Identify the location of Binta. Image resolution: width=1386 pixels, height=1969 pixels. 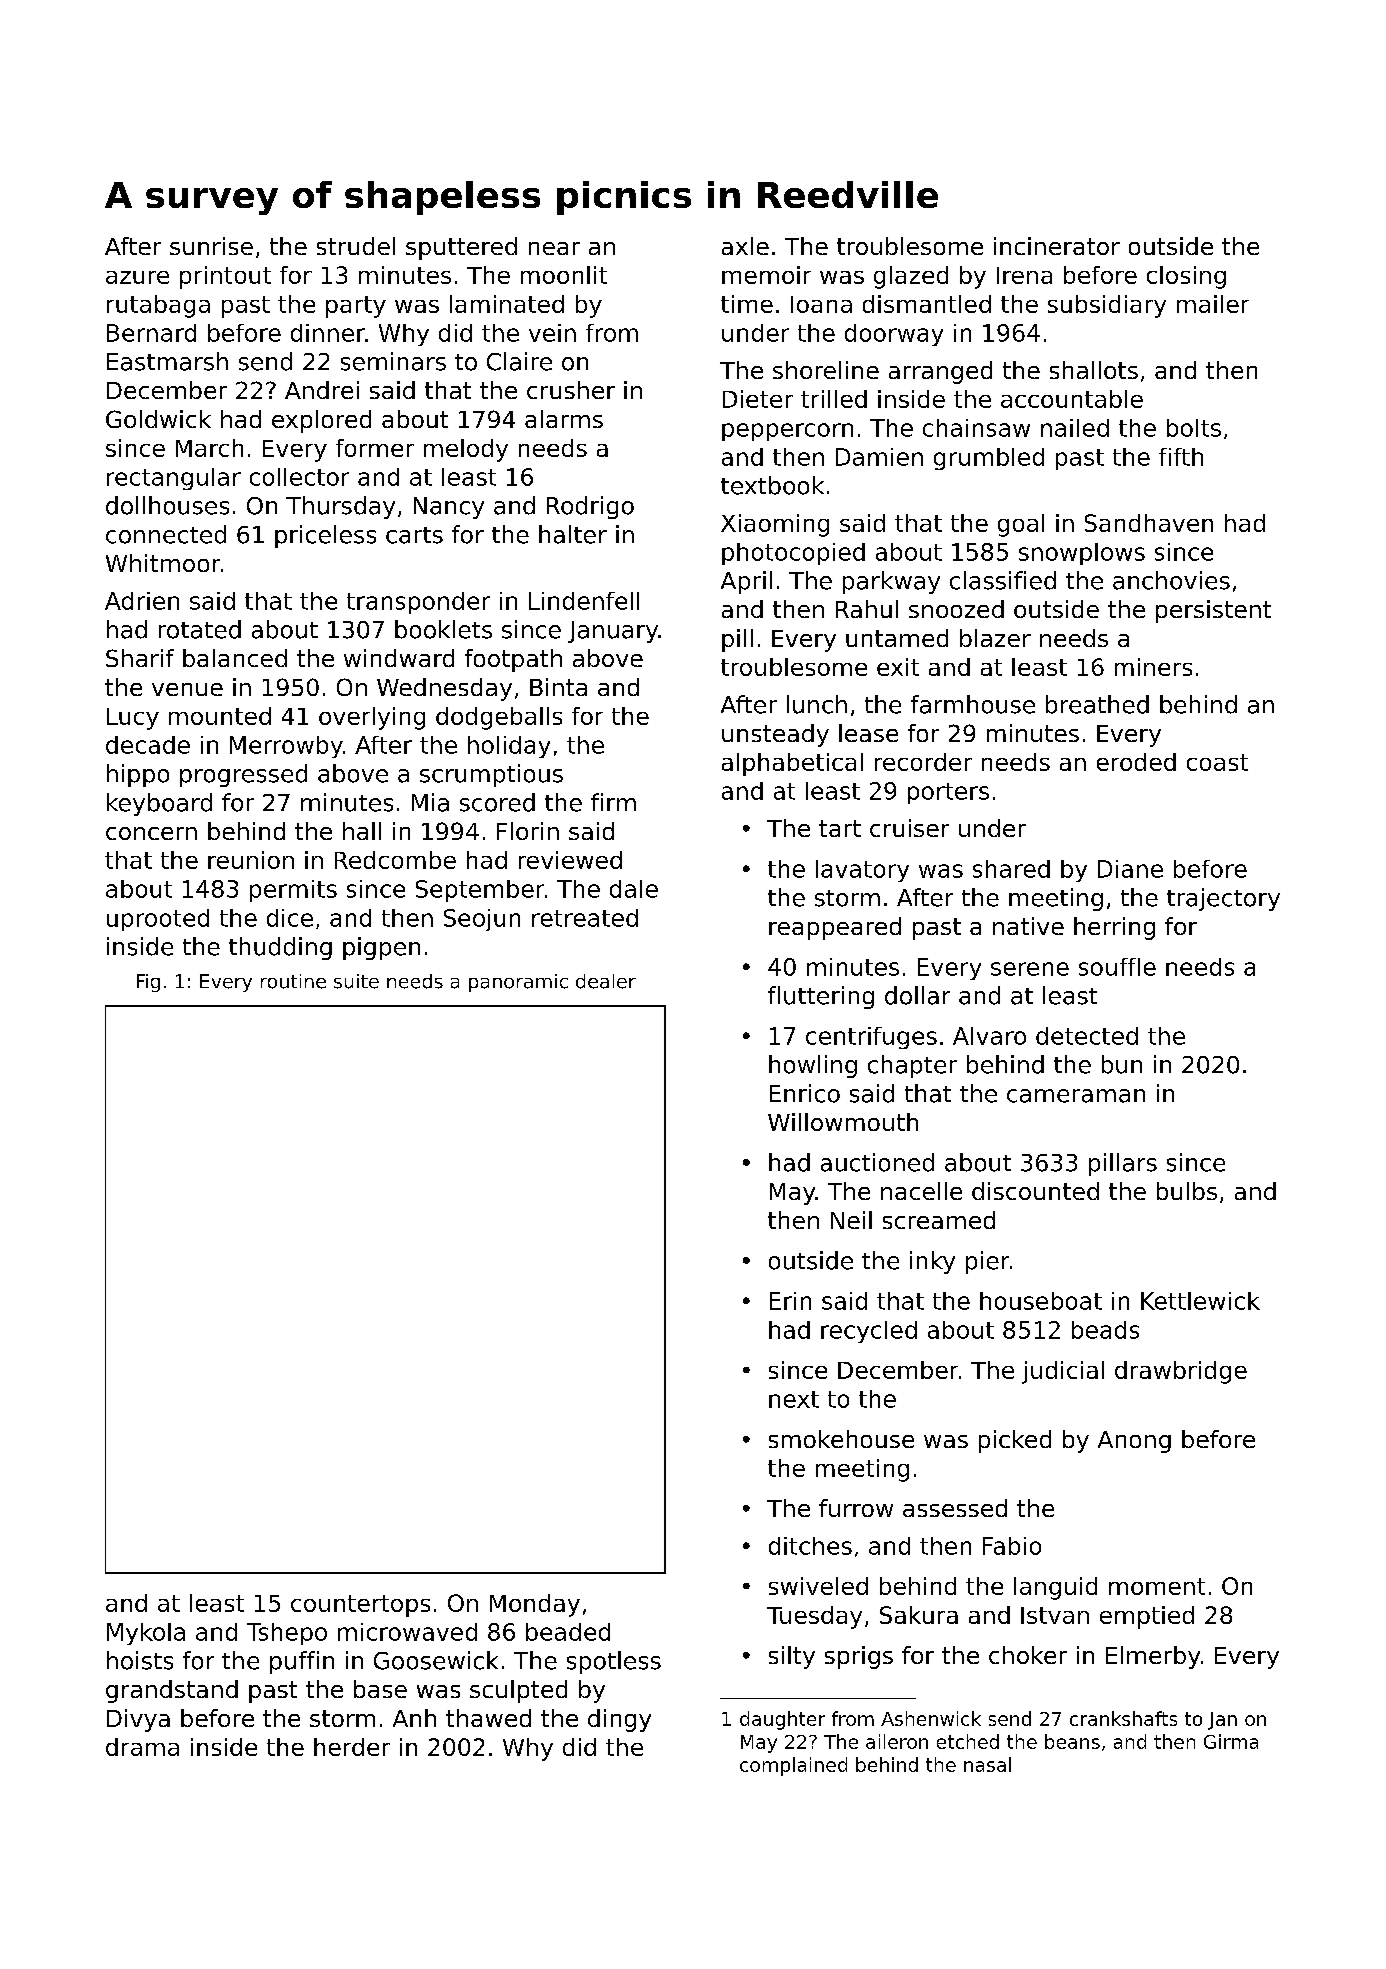
(558, 687).
